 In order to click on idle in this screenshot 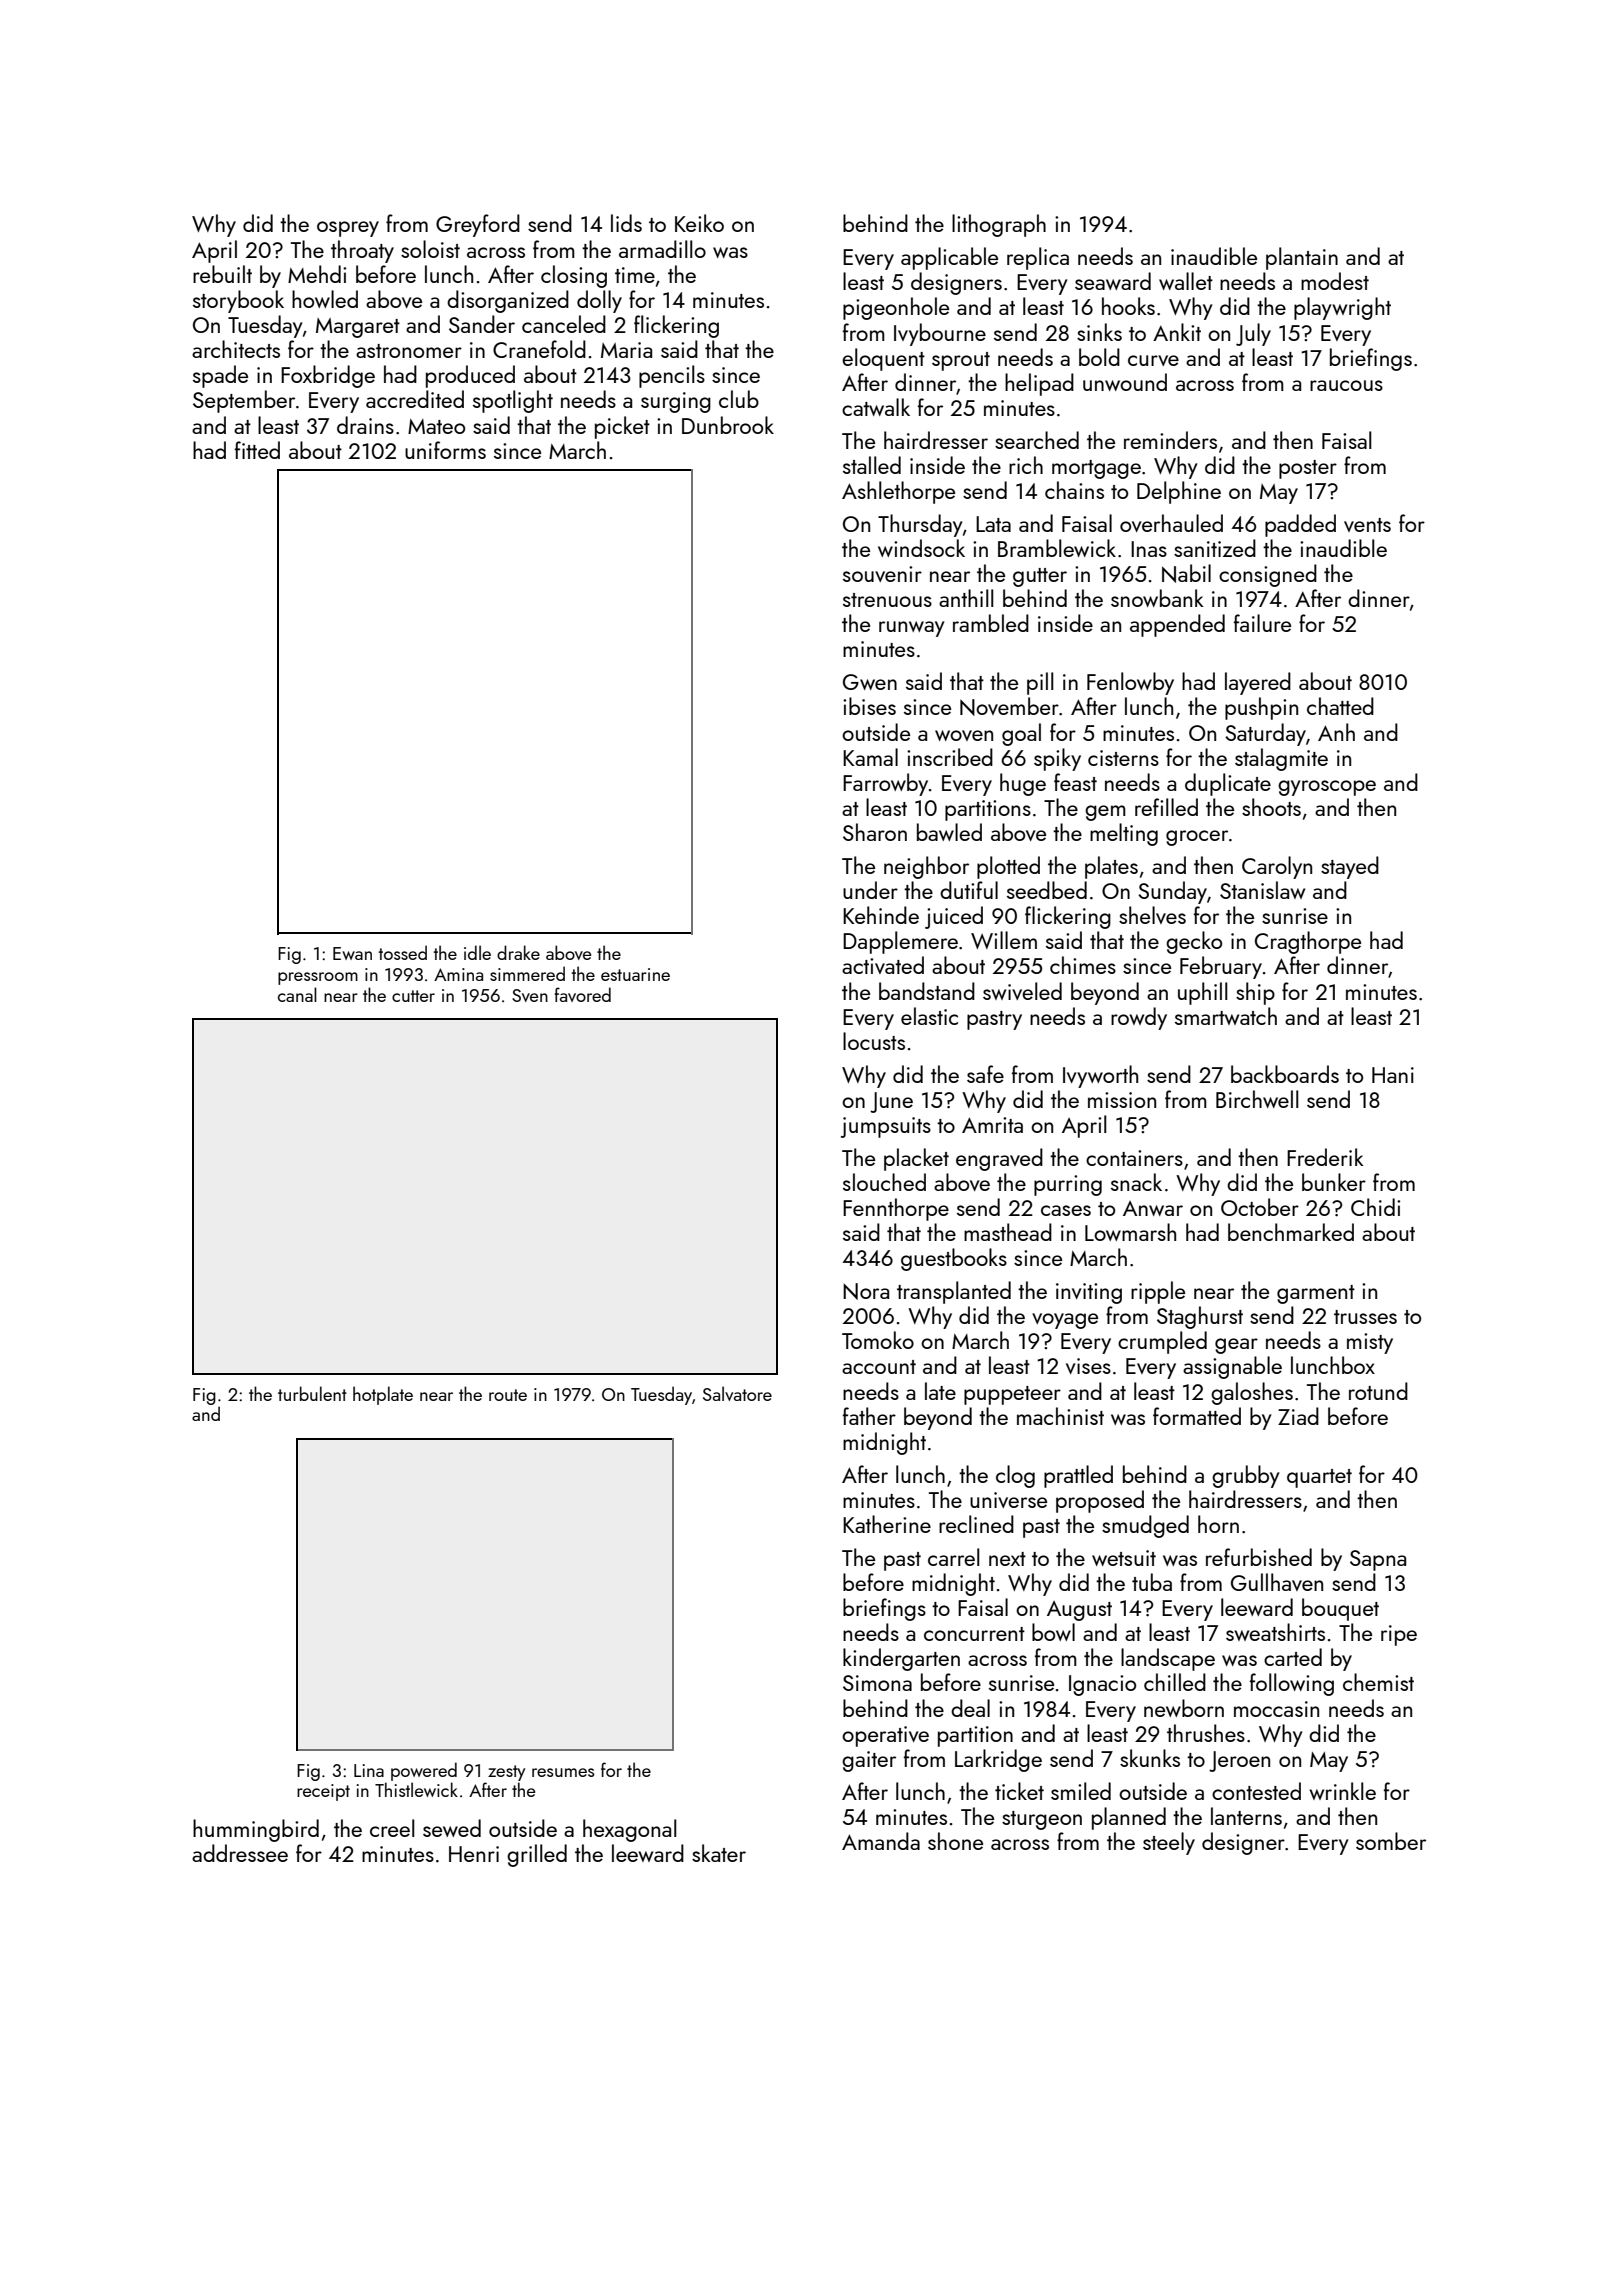, I will do `click(477, 952)`.
